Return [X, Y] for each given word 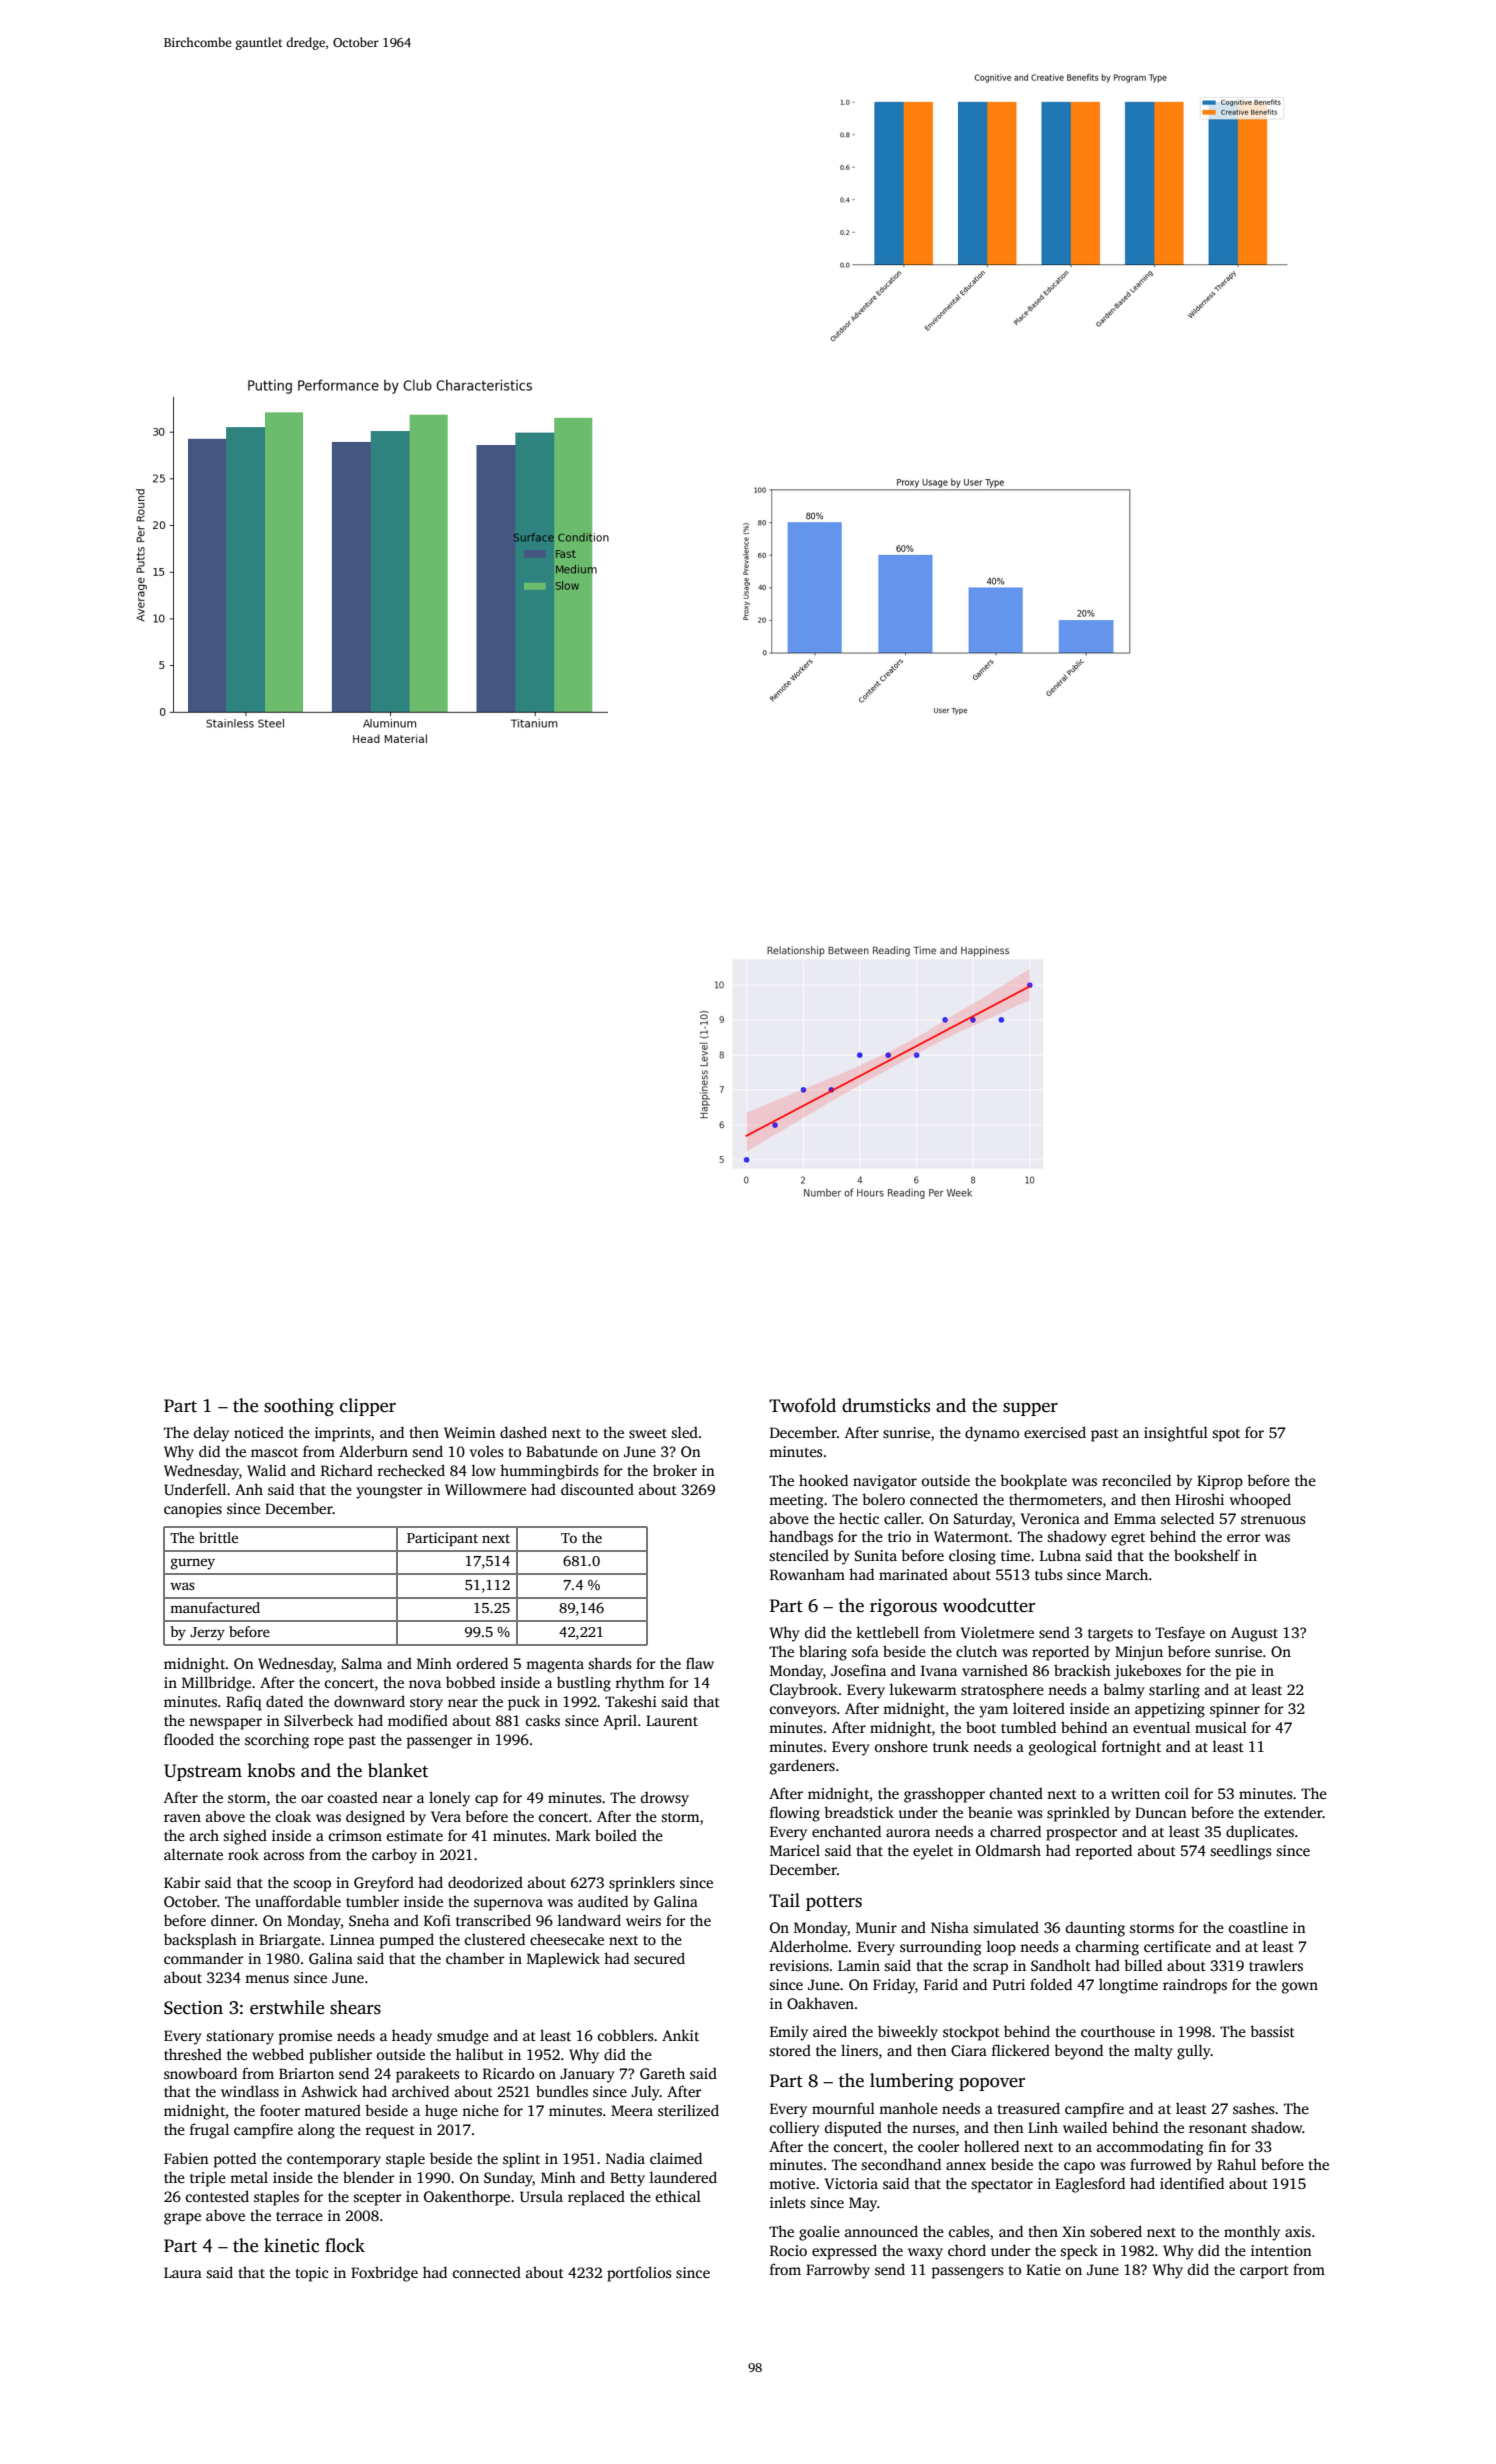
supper [1030, 1409]
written [1135, 1793]
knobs [271, 1770]
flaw [700, 1663]
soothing [299, 1407]
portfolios [639, 2274]
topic [312, 2274]
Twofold [802, 1405]
